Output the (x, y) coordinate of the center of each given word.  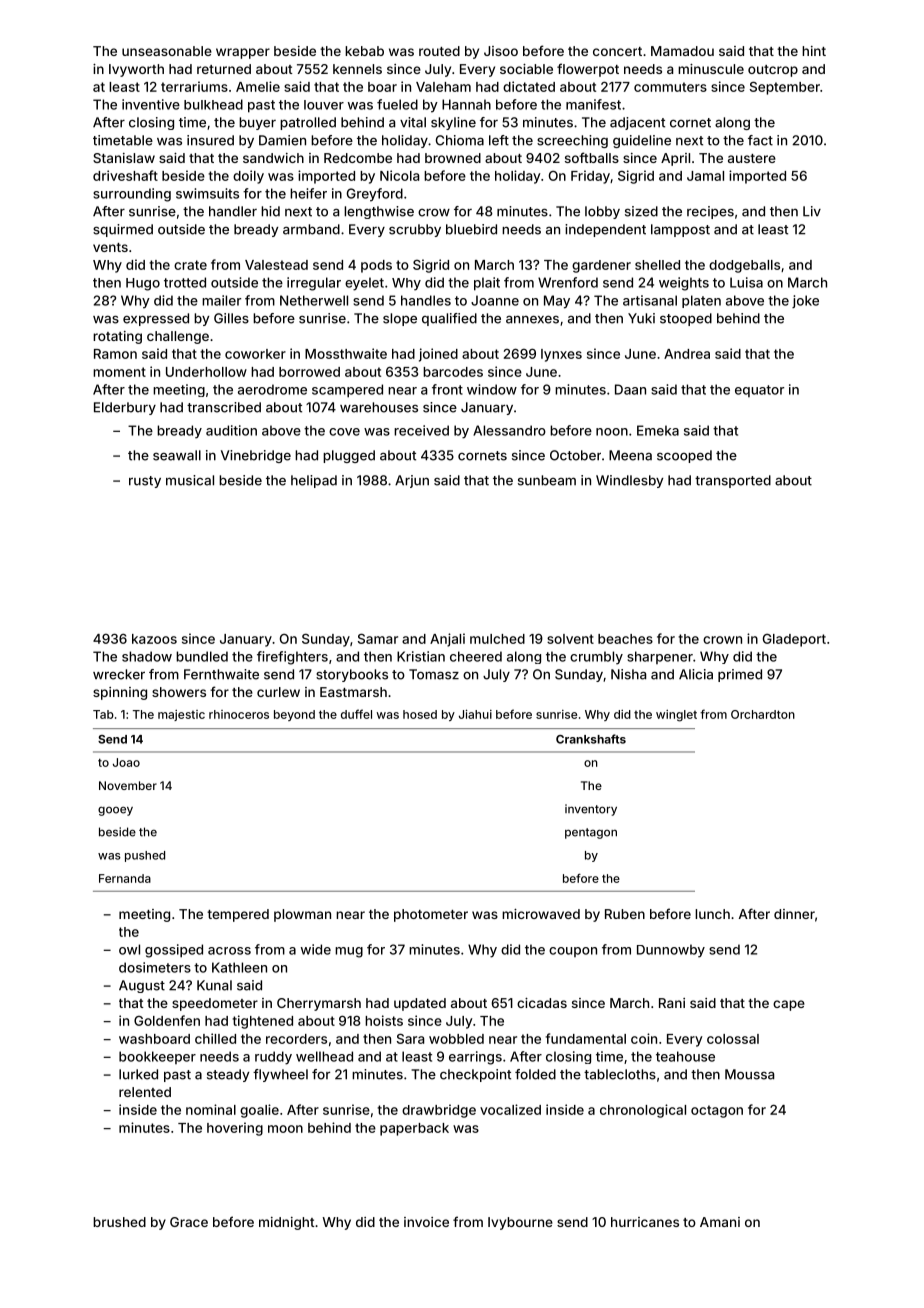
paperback (414, 1129)
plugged (349, 456)
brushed (119, 1222)
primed (740, 675)
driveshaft (125, 175)
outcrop (773, 71)
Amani (720, 1222)
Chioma (460, 140)
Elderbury (125, 408)
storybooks (352, 675)
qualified (449, 319)
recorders (296, 1039)
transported (733, 481)
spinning (120, 693)
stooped (686, 319)
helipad (314, 481)
